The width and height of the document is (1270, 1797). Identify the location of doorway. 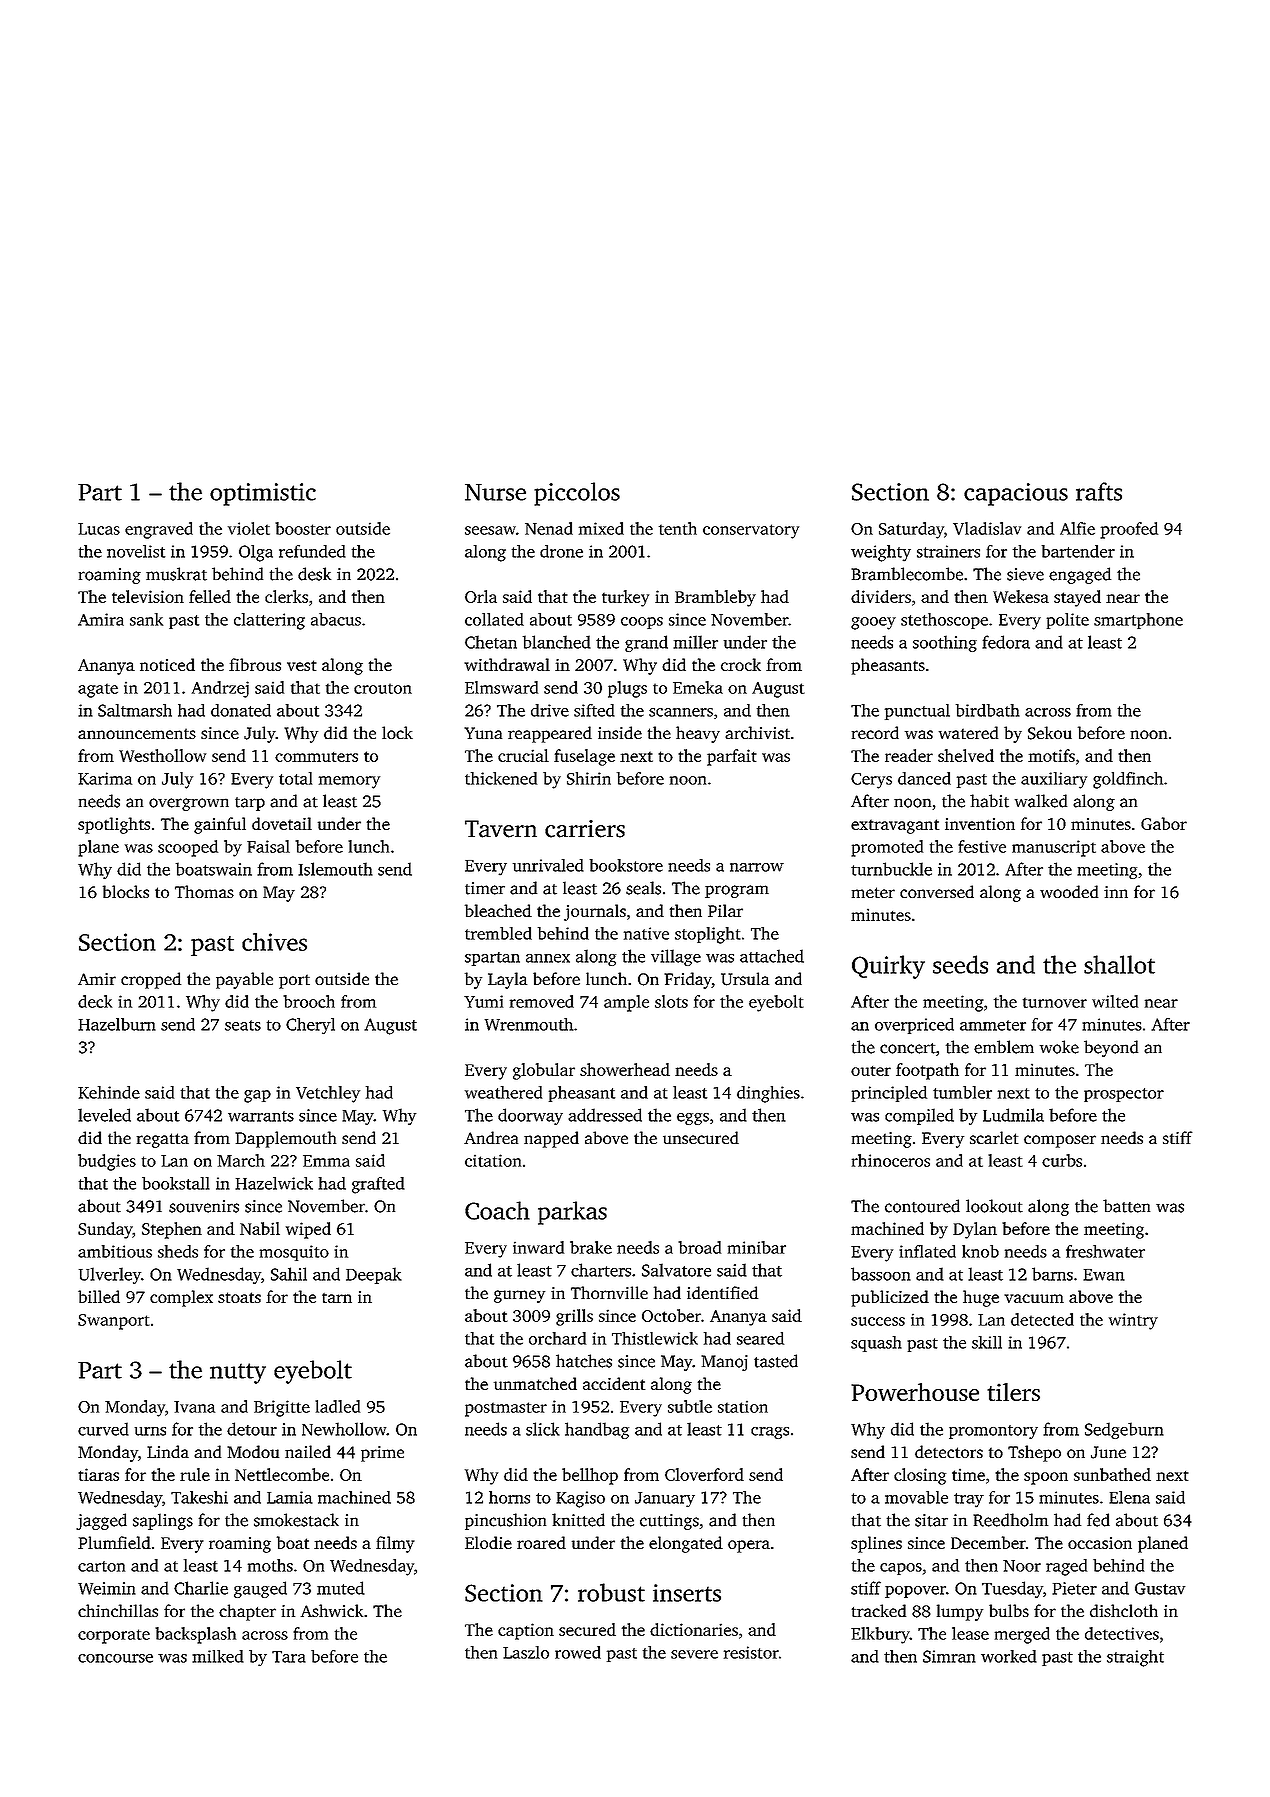
(530, 1116).
